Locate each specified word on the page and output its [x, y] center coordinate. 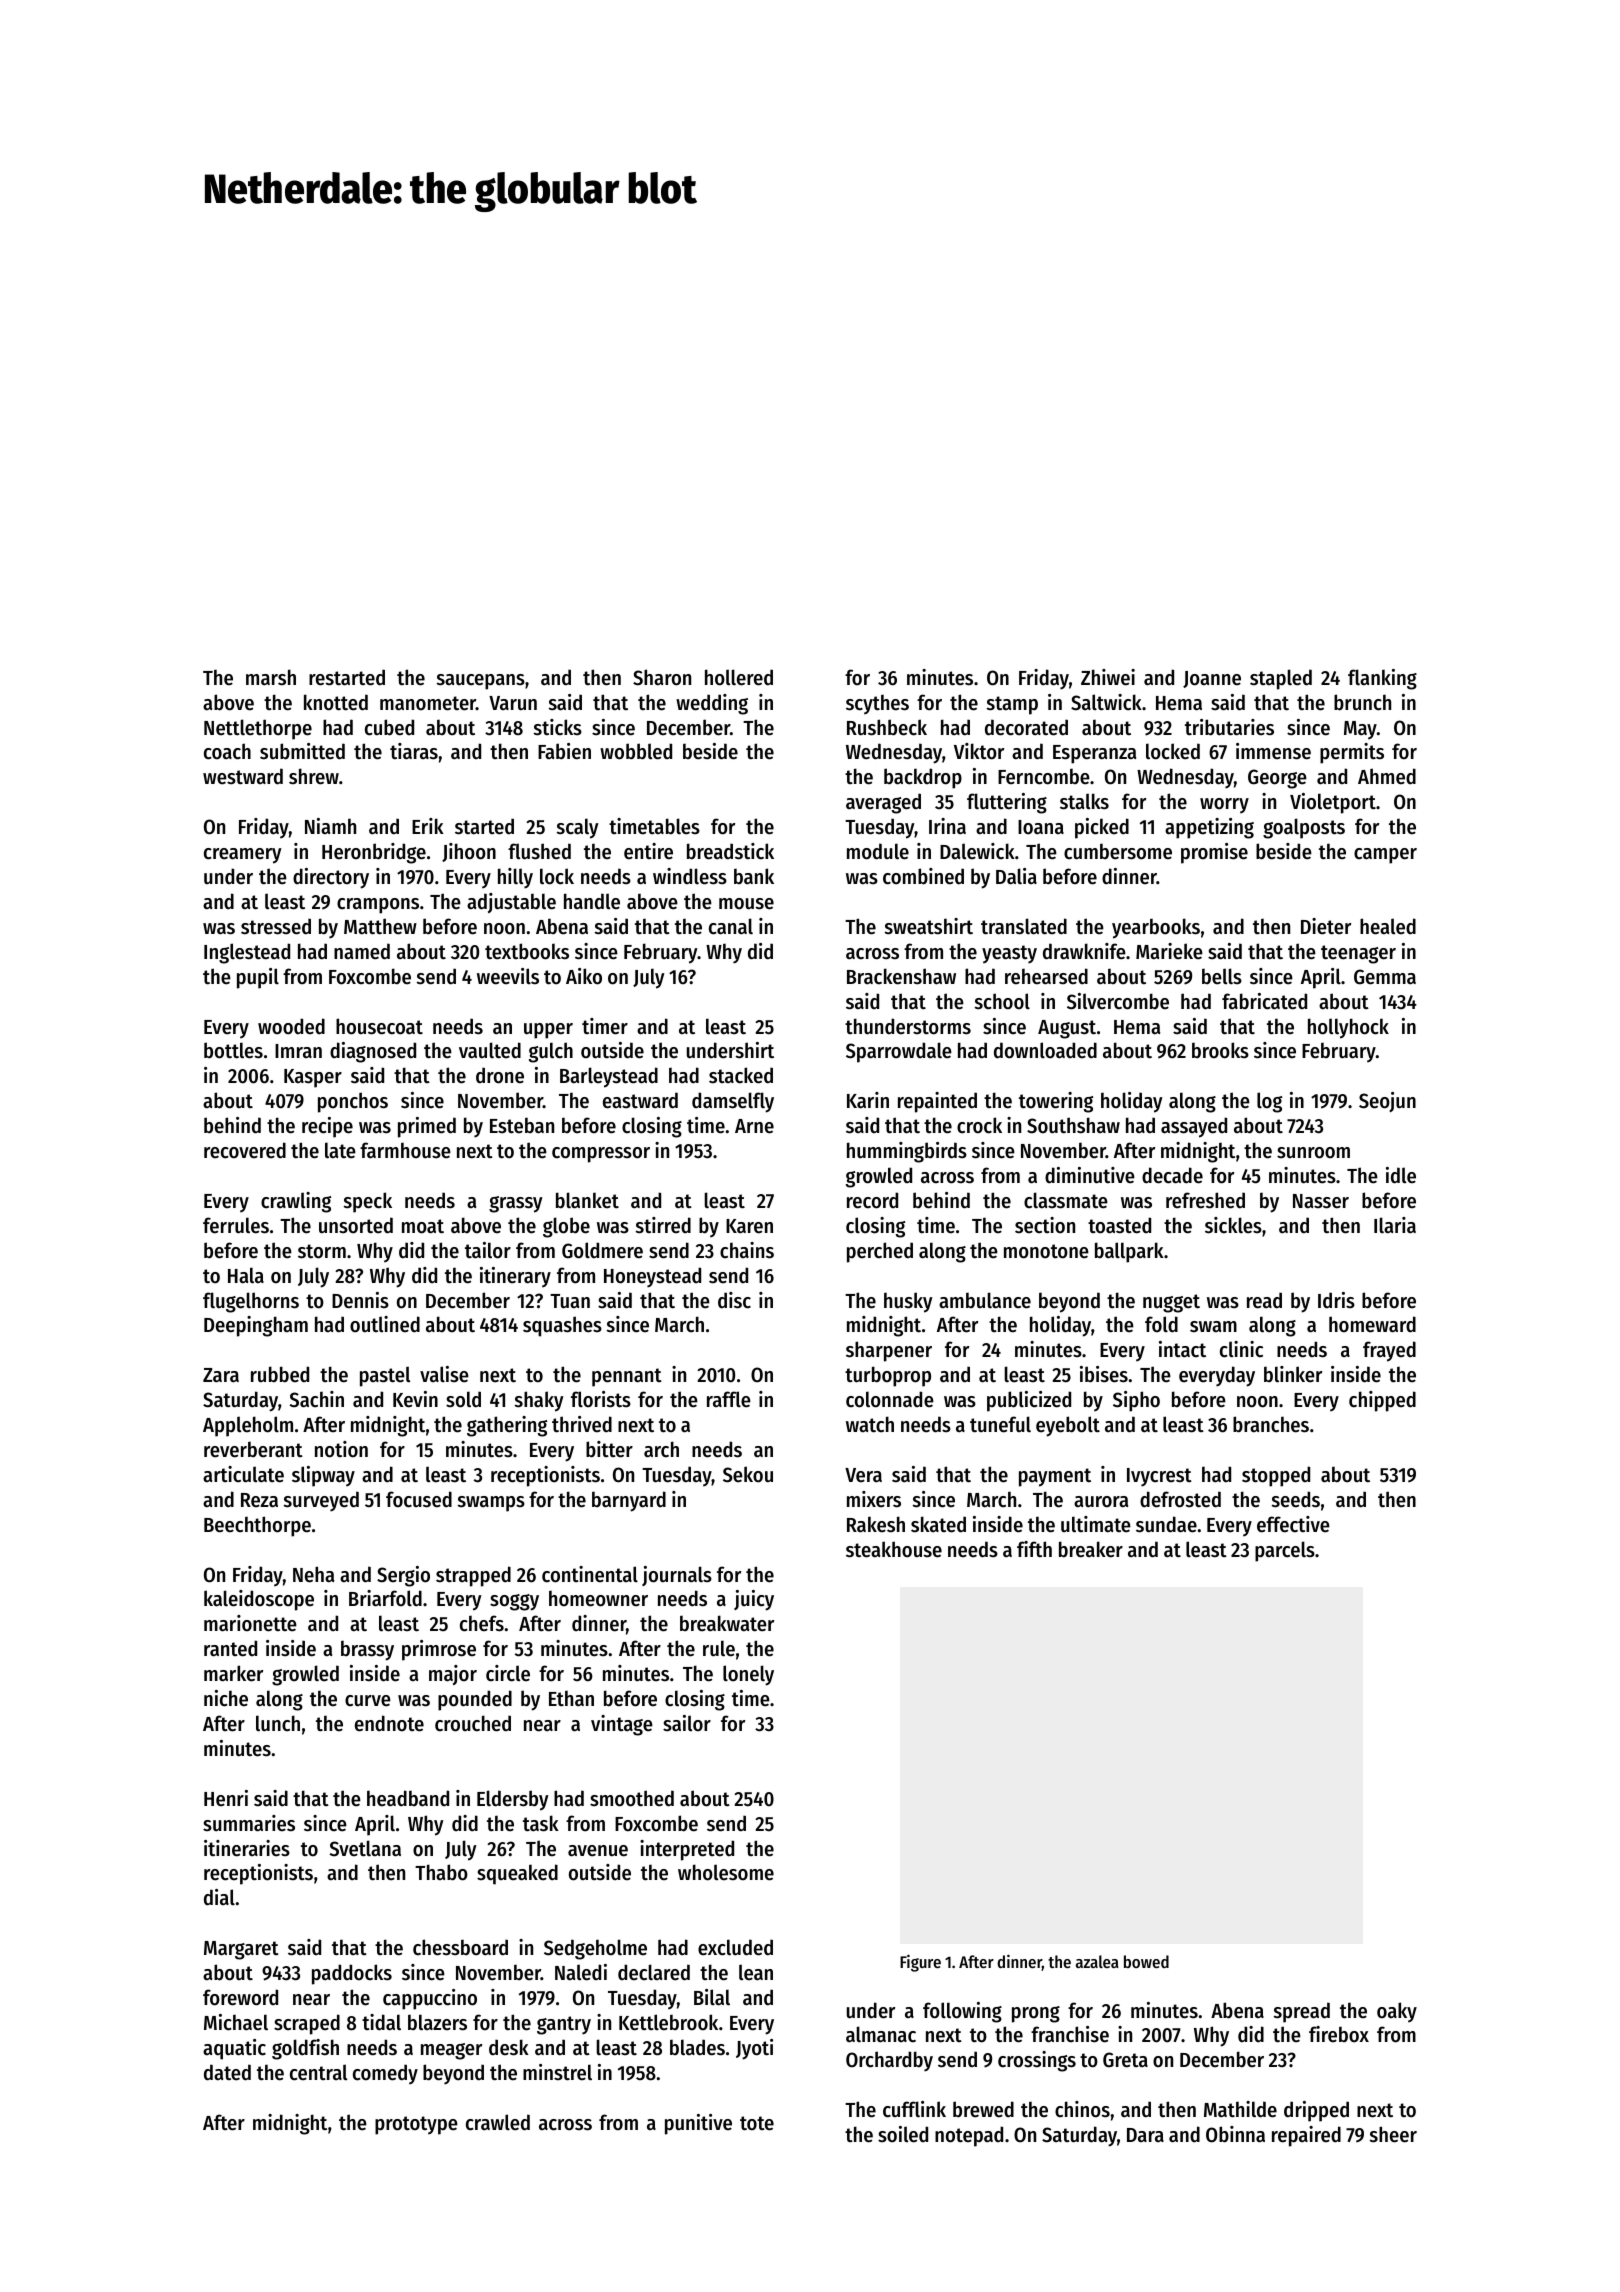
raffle [729, 1399]
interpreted [687, 1850]
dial [219, 1897]
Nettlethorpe [258, 729]
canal [731, 926]
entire [648, 851]
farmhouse [405, 1150]
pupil [258, 978]
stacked [741, 1075]
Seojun [1387, 1102]
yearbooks [1156, 928]
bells [1222, 976]
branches [1271, 1424]
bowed [1146, 1961]
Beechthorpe [257, 1526]
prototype [416, 2125]
